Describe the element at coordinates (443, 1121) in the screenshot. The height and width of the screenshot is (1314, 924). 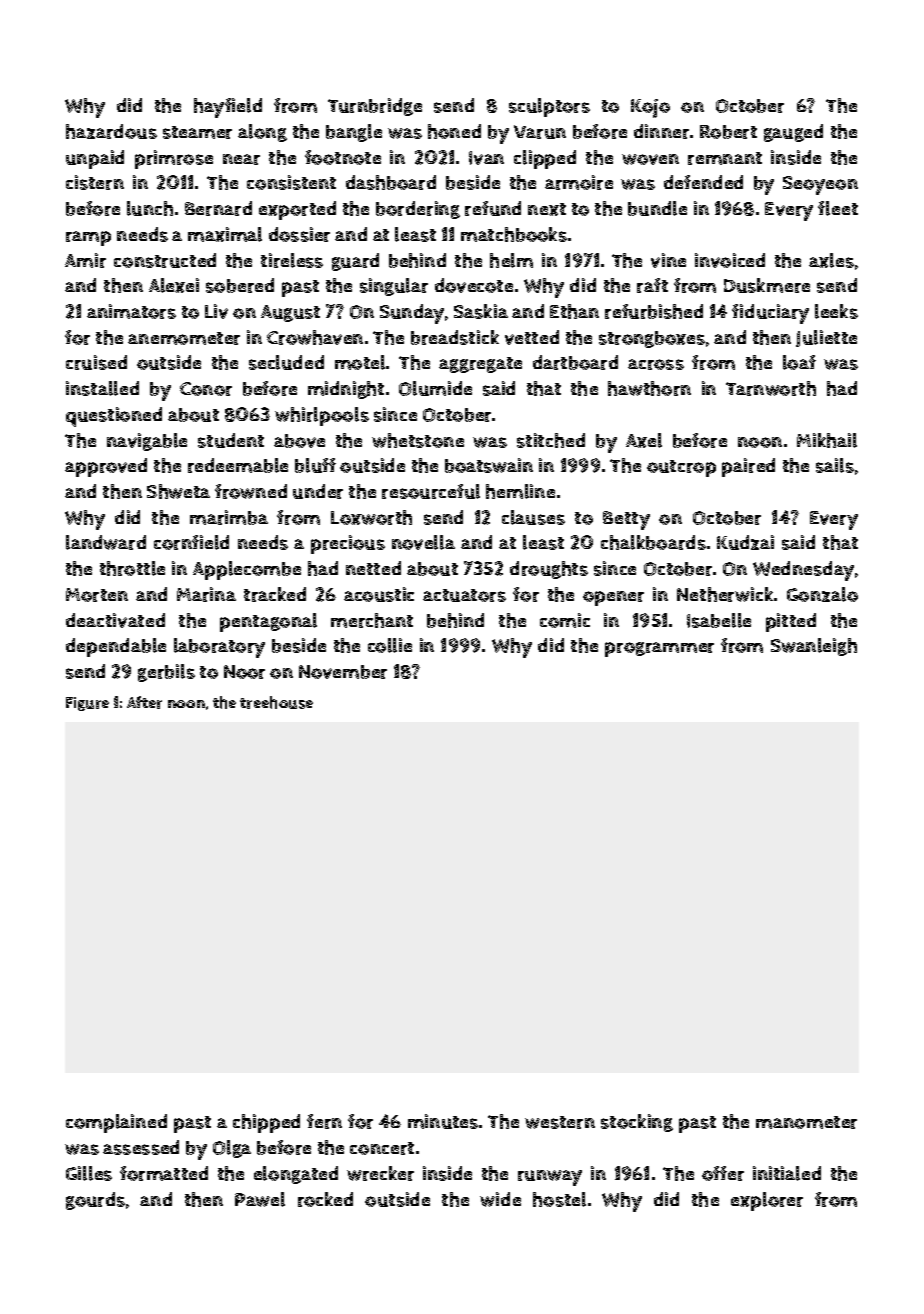
I see `minutes` at that location.
